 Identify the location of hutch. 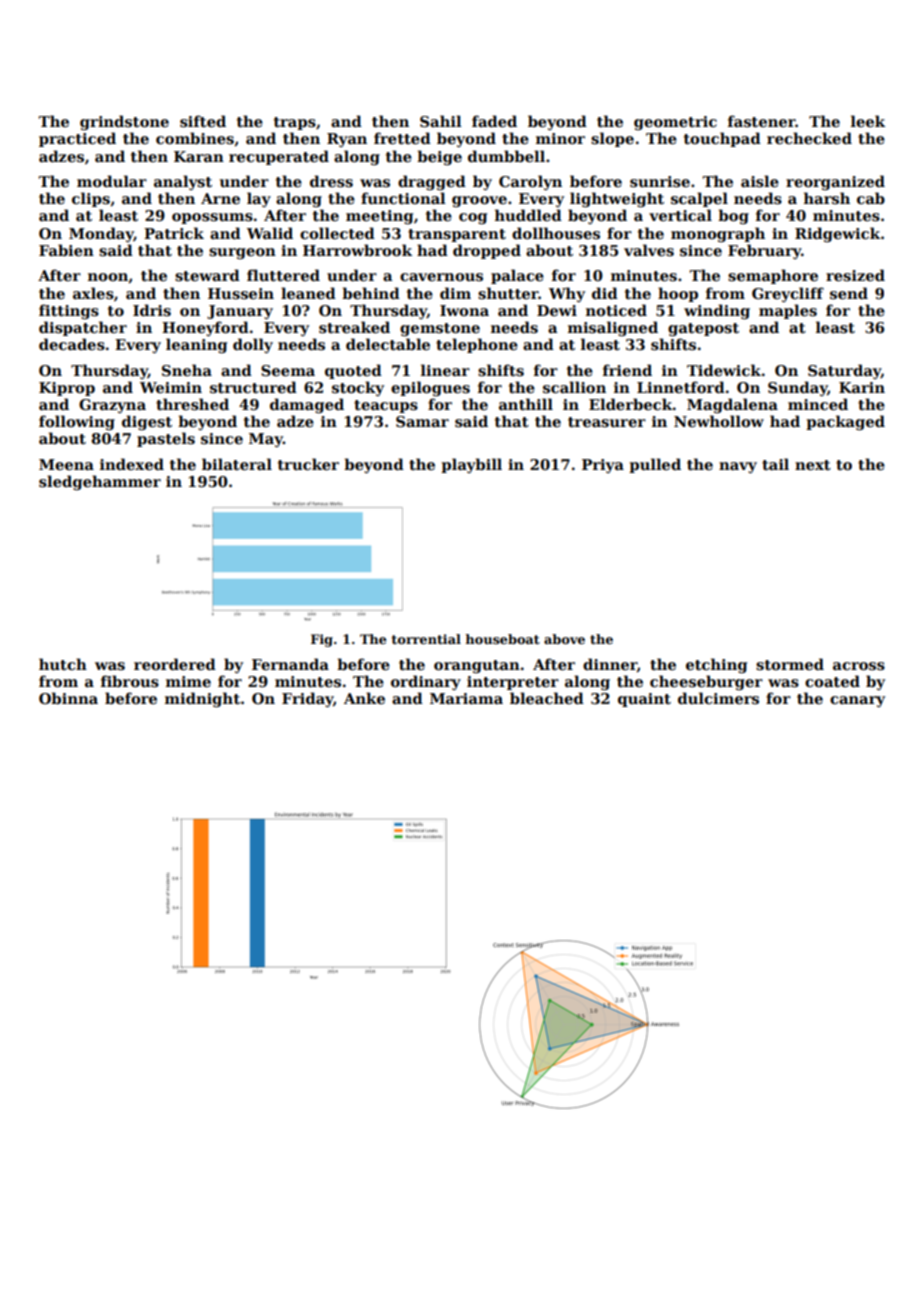
(63, 664).
